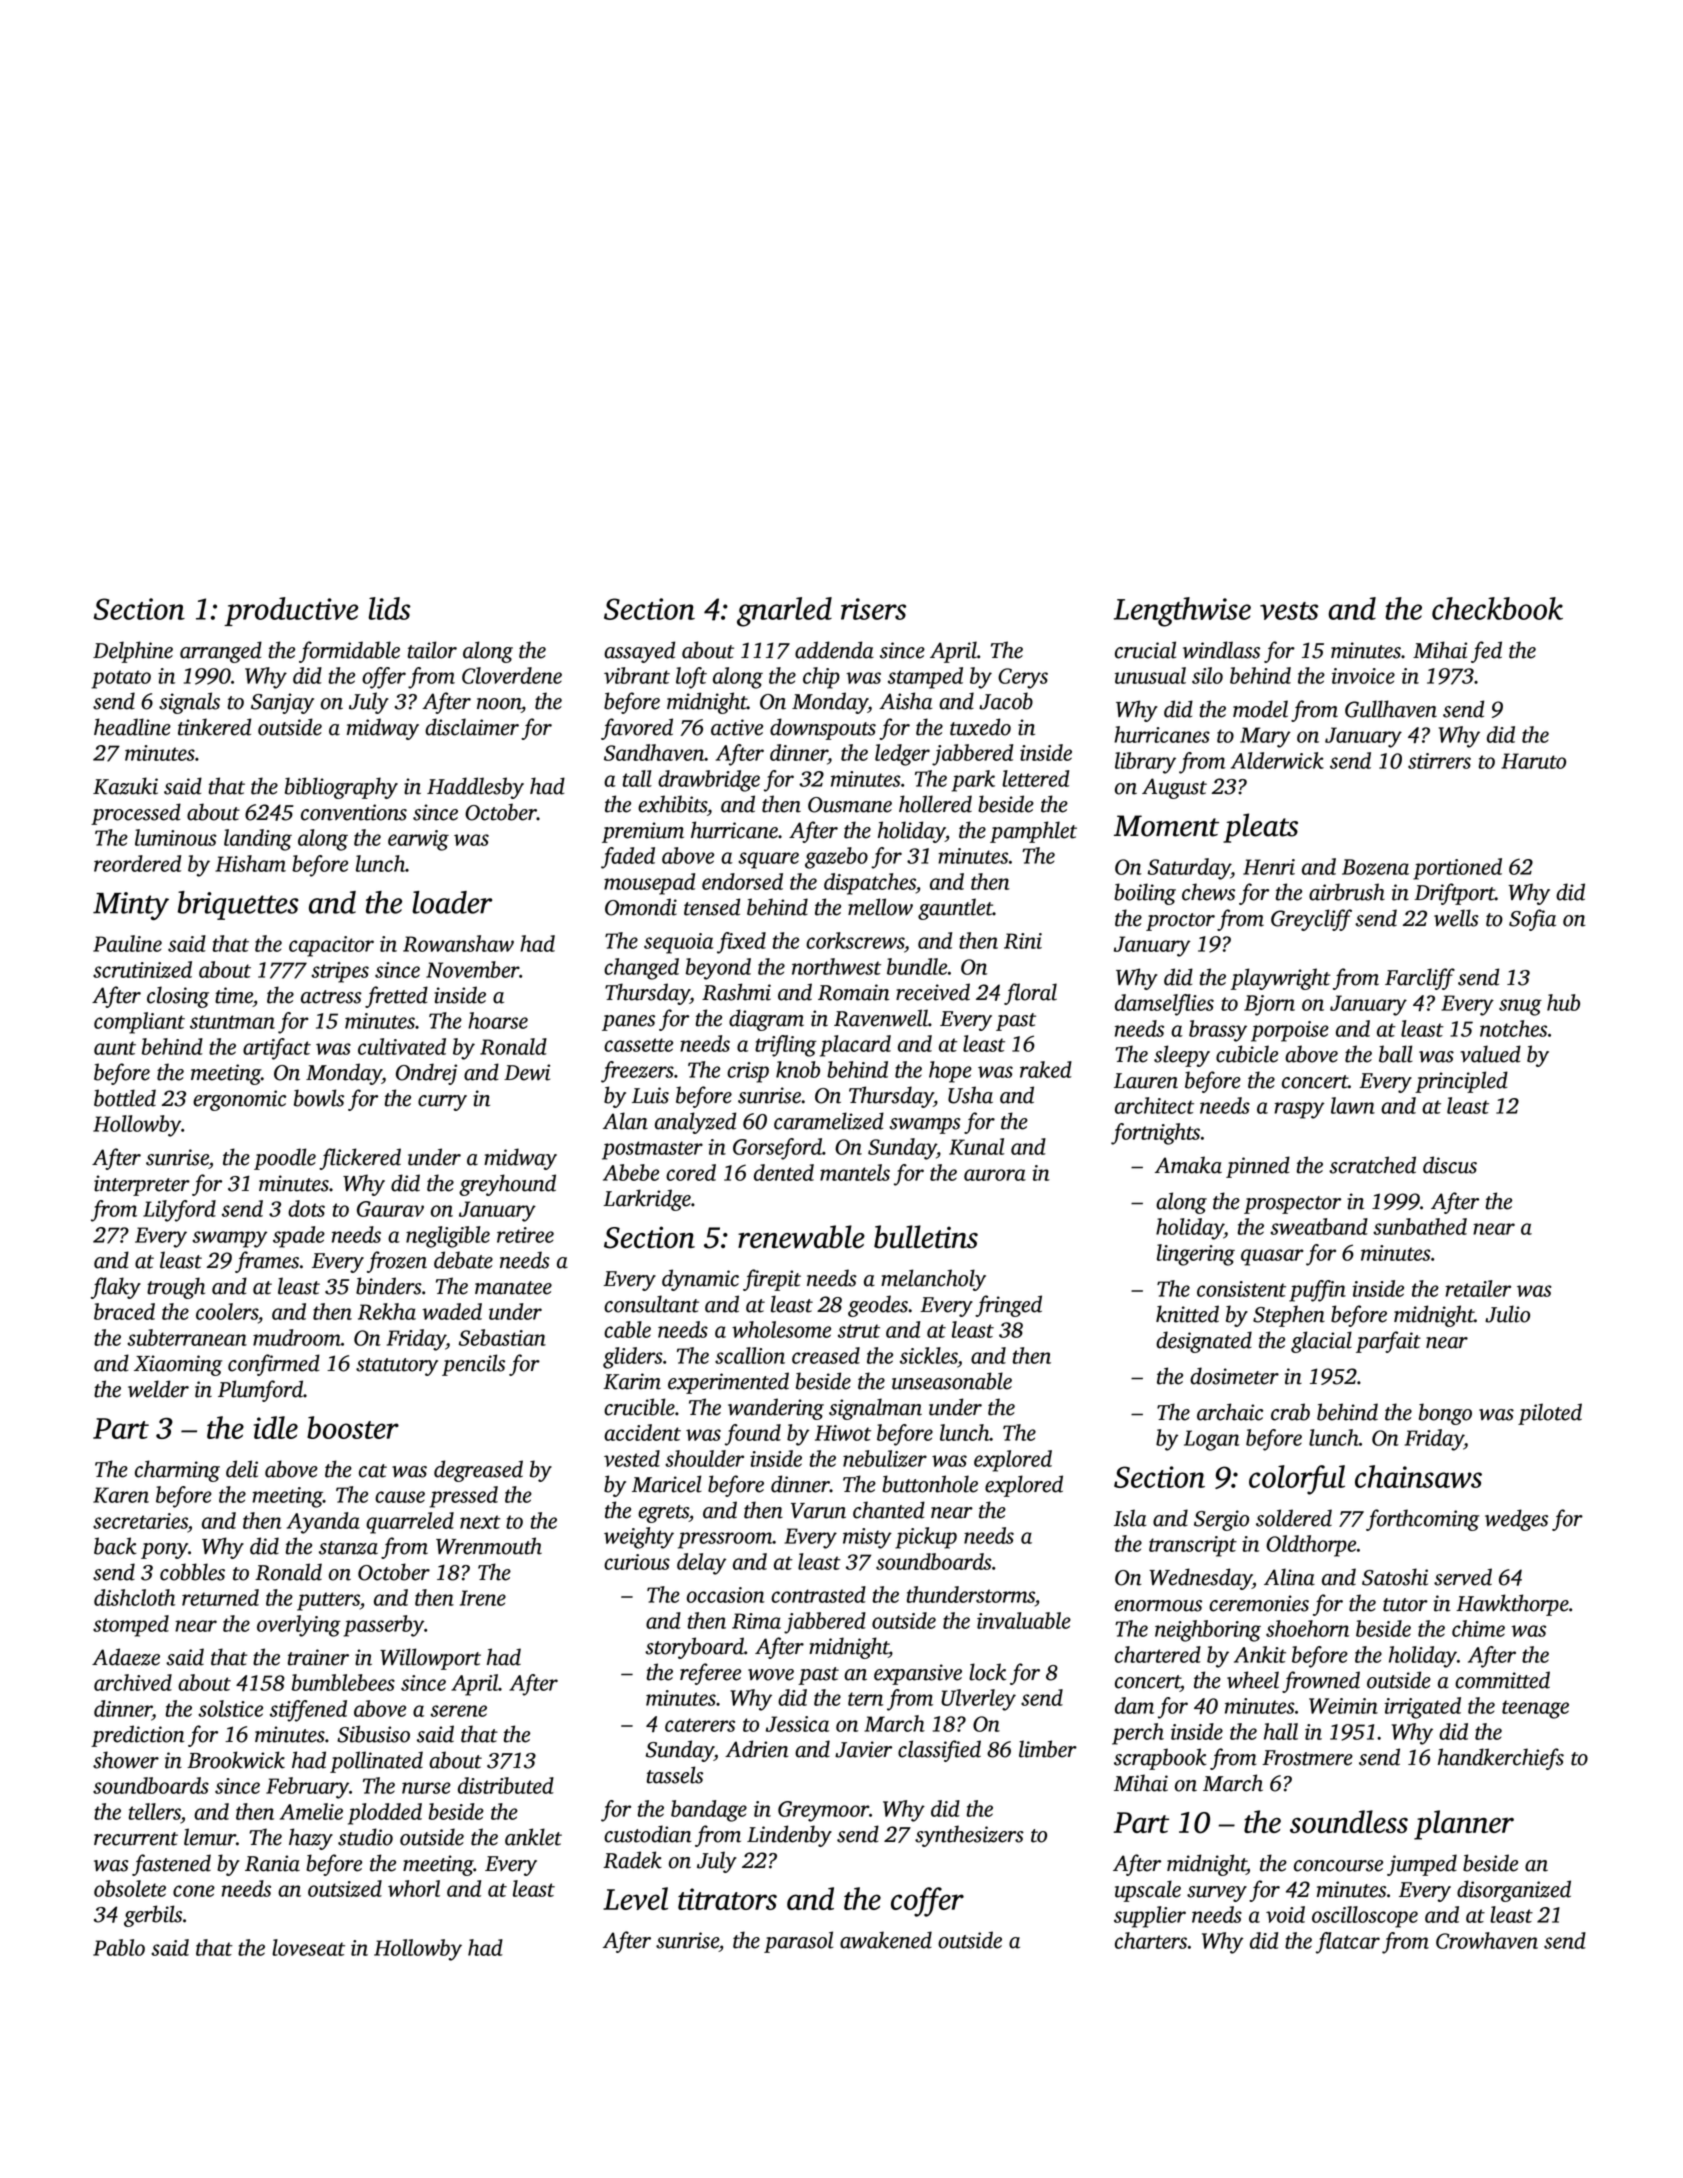 The height and width of the page is (2178, 1683). What do you see at coordinates (311, 1839) in the page?
I see `hazy` at bounding box center [311, 1839].
